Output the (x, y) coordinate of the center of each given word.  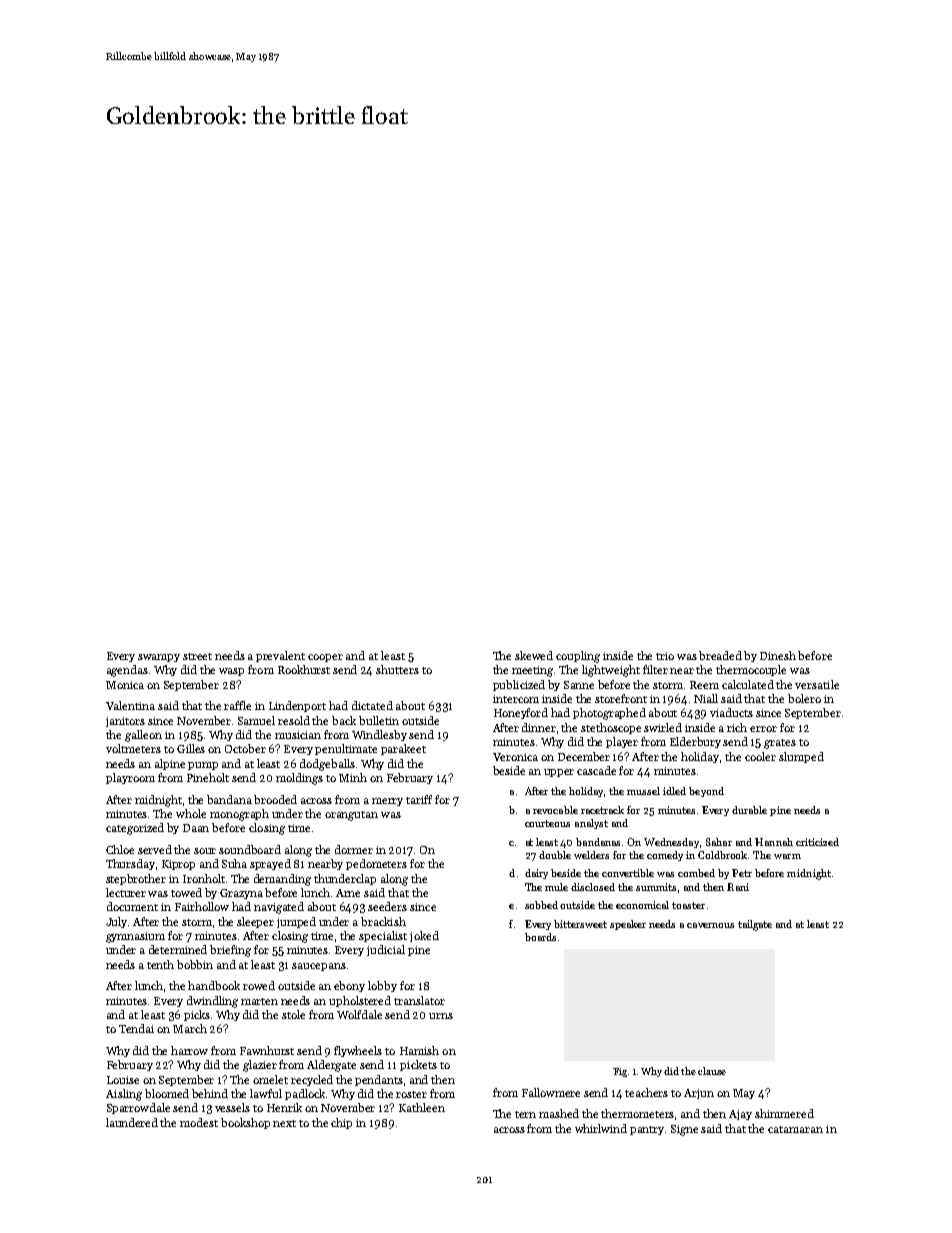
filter (655, 669)
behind (210, 1093)
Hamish (419, 1050)
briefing (230, 951)
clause (712, 1071)
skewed (534, 655)
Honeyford (521, 713)
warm (787, 856)
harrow (189, 1050)
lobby (382, 986)
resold (294, 720)
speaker (628, 925)
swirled (663, 727)
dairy (536, 874)
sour (205, 851)
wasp (231, 672)
